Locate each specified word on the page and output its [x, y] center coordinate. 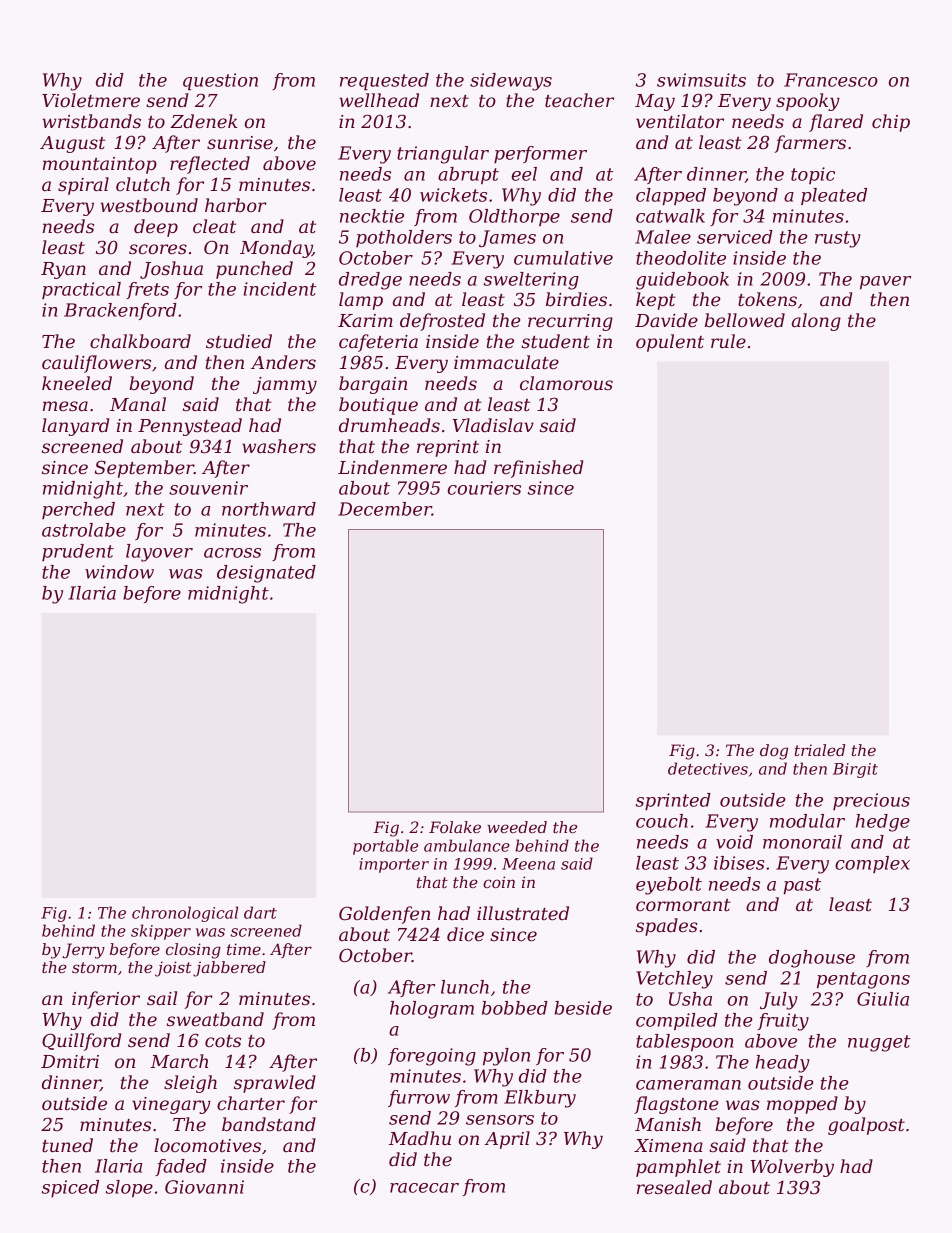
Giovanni [204, 1187]
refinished [538, 469]
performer [540, 154]
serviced [735, 237]
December [385, 509]
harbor [236, 205]
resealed [674, 1187]
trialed [820, 750]
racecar [424, 1188]
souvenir [208, 488]
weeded [517, 827]
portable [385, 847]
